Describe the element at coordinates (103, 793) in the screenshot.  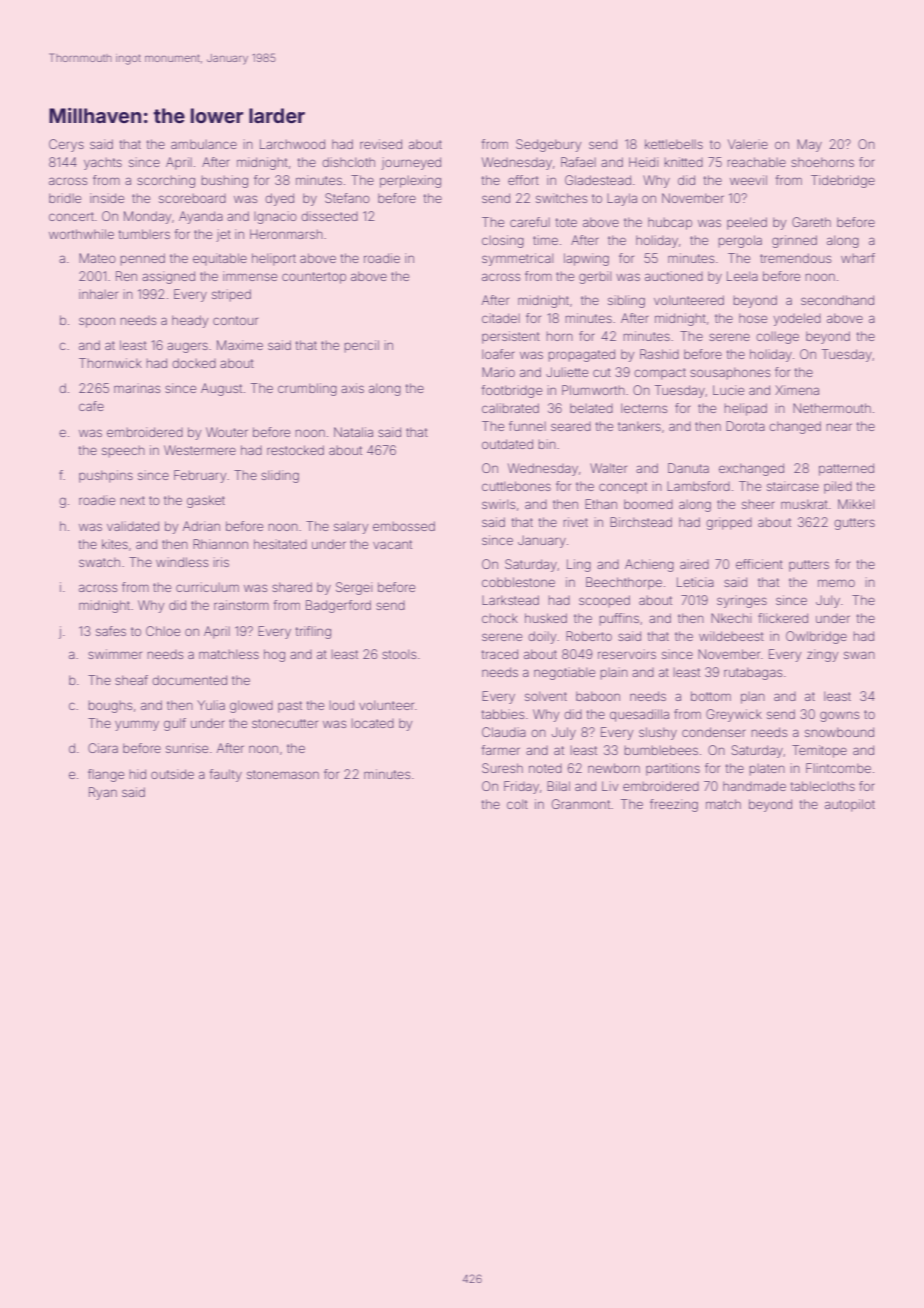
I see `Ryan` at that location.
